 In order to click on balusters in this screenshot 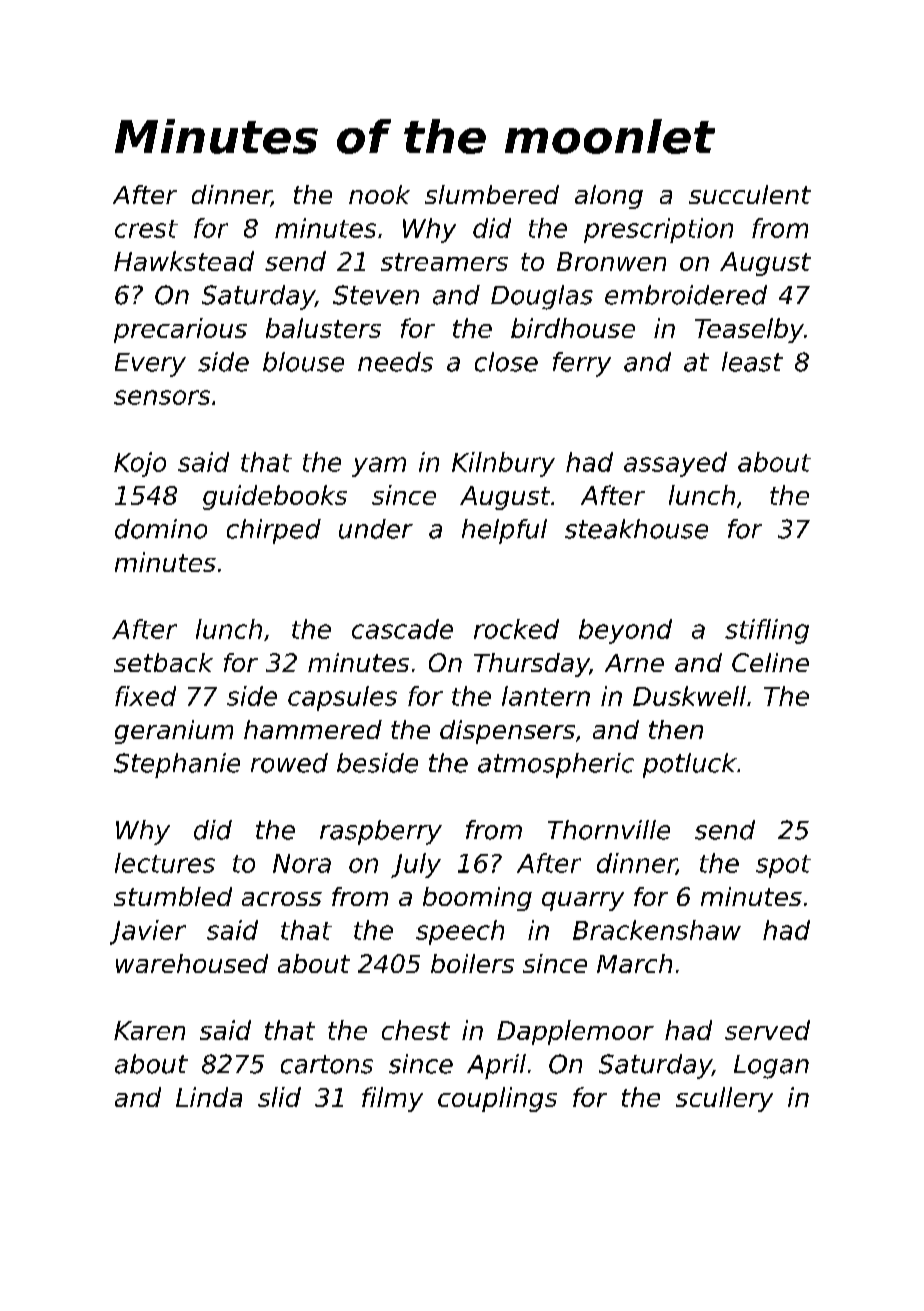, I will do `click(323, 328)`.
